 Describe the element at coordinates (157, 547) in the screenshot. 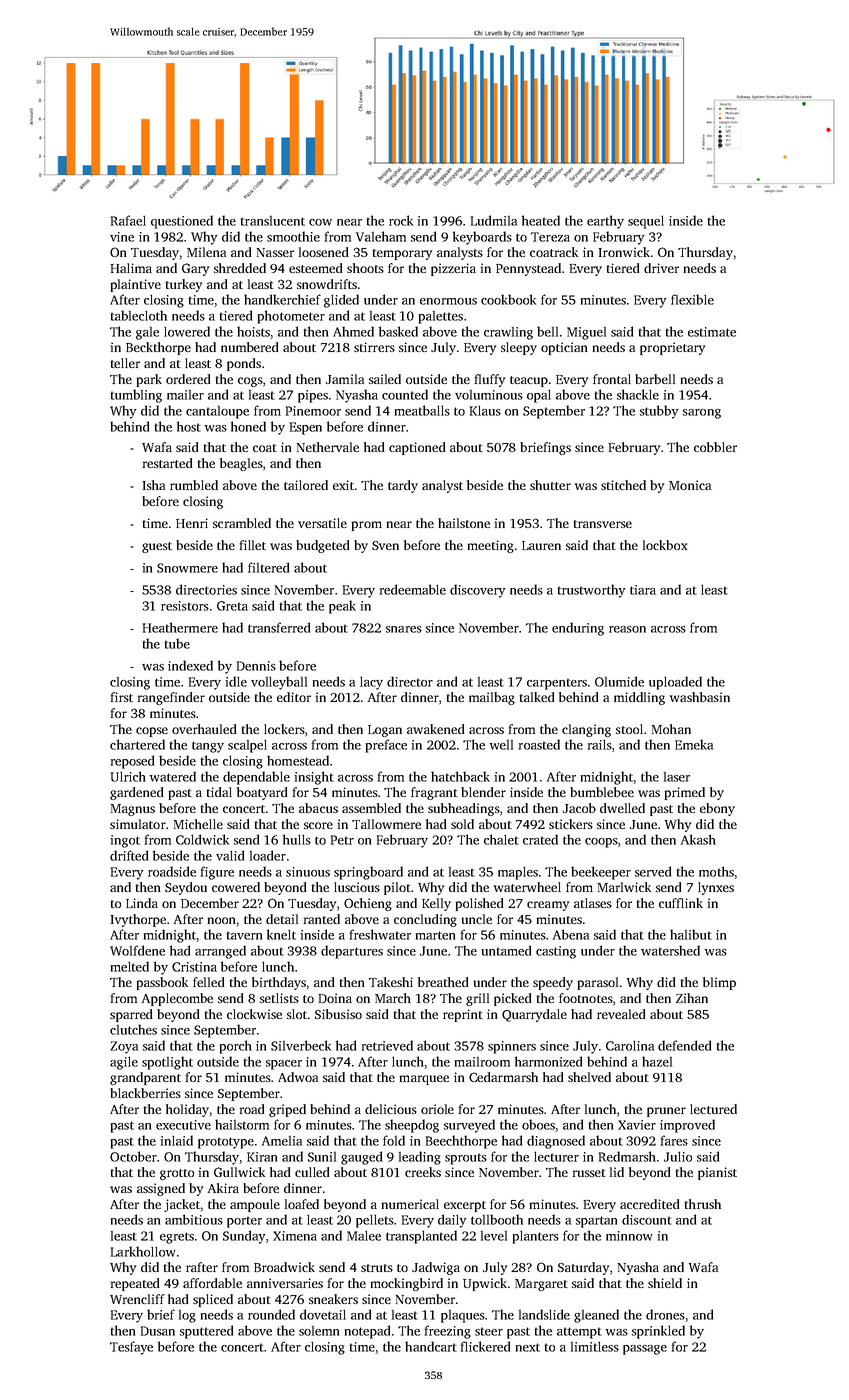

I see `guest` at that location.
